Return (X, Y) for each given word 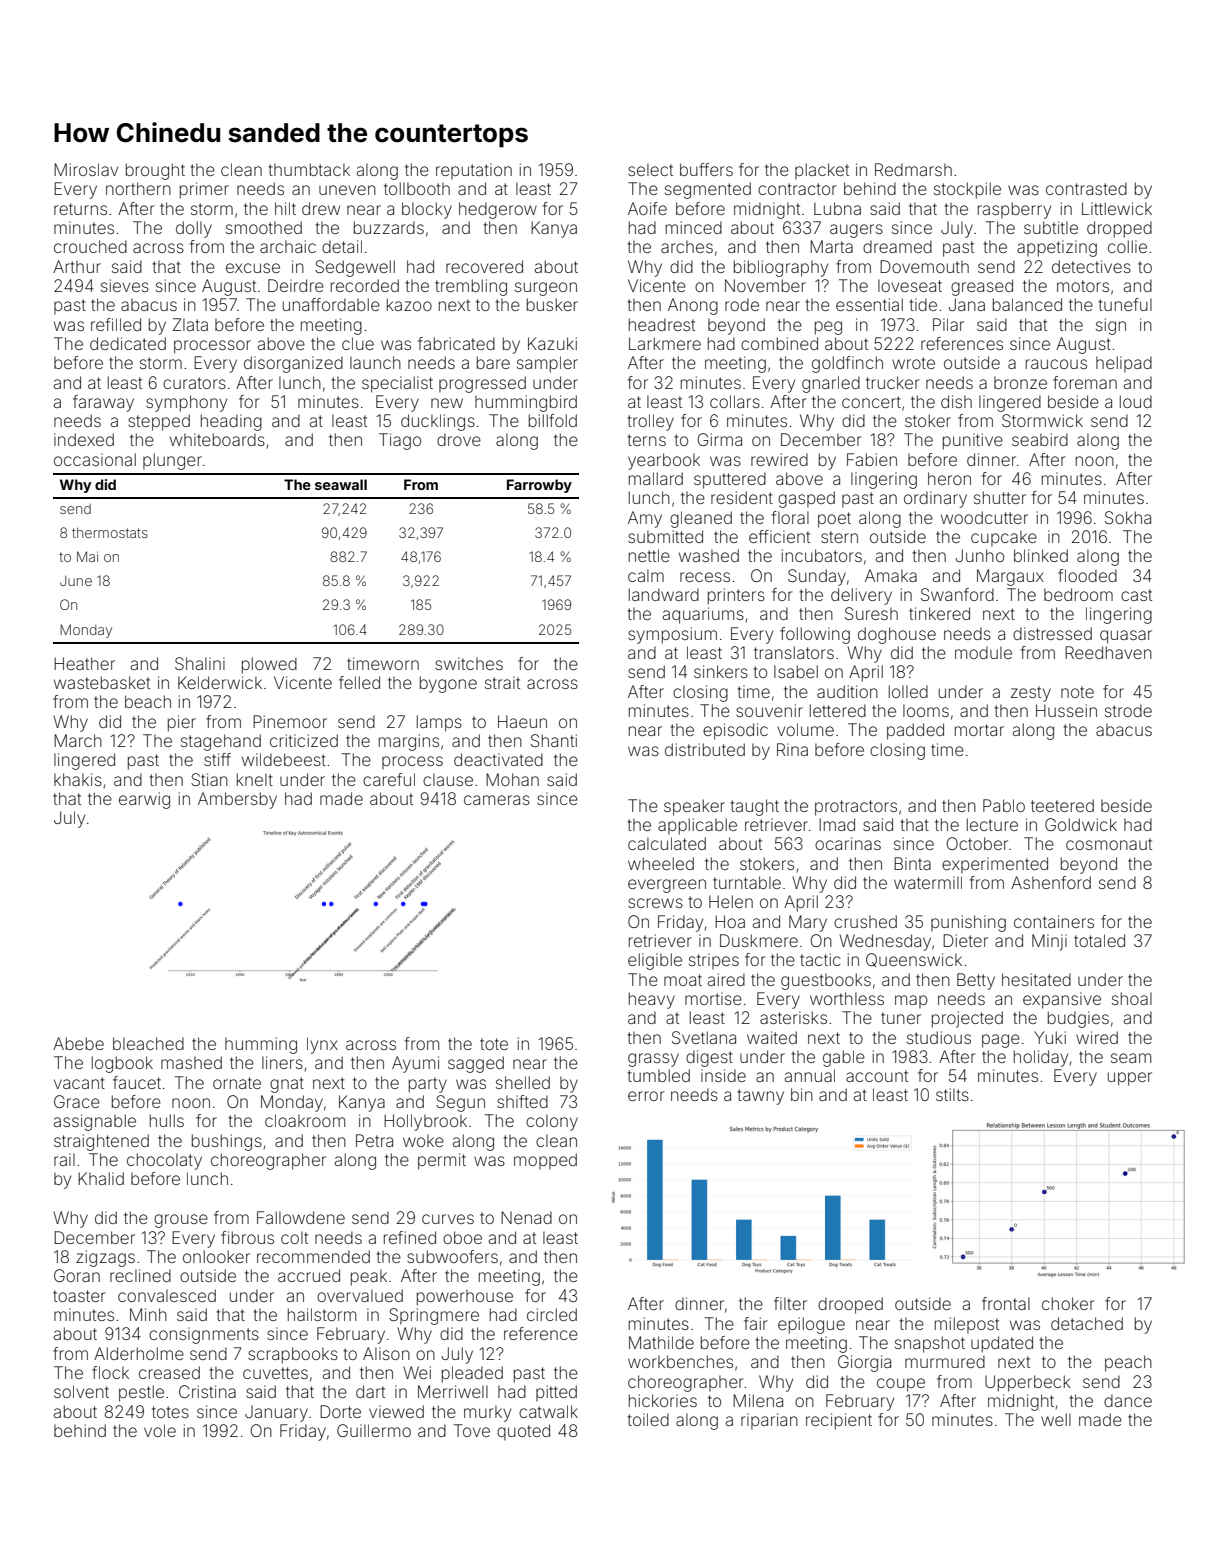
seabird (1040, 439)
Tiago (400, 441)
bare (493, 362)
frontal (1006, 1303)
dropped (1119, 229)
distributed (705, 749)
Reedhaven (1108, 652)
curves (448, 1219)
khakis (78, 779)
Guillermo (374, 1430)
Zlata (190, 324)
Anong (693, 306)
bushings (227, 1142)
